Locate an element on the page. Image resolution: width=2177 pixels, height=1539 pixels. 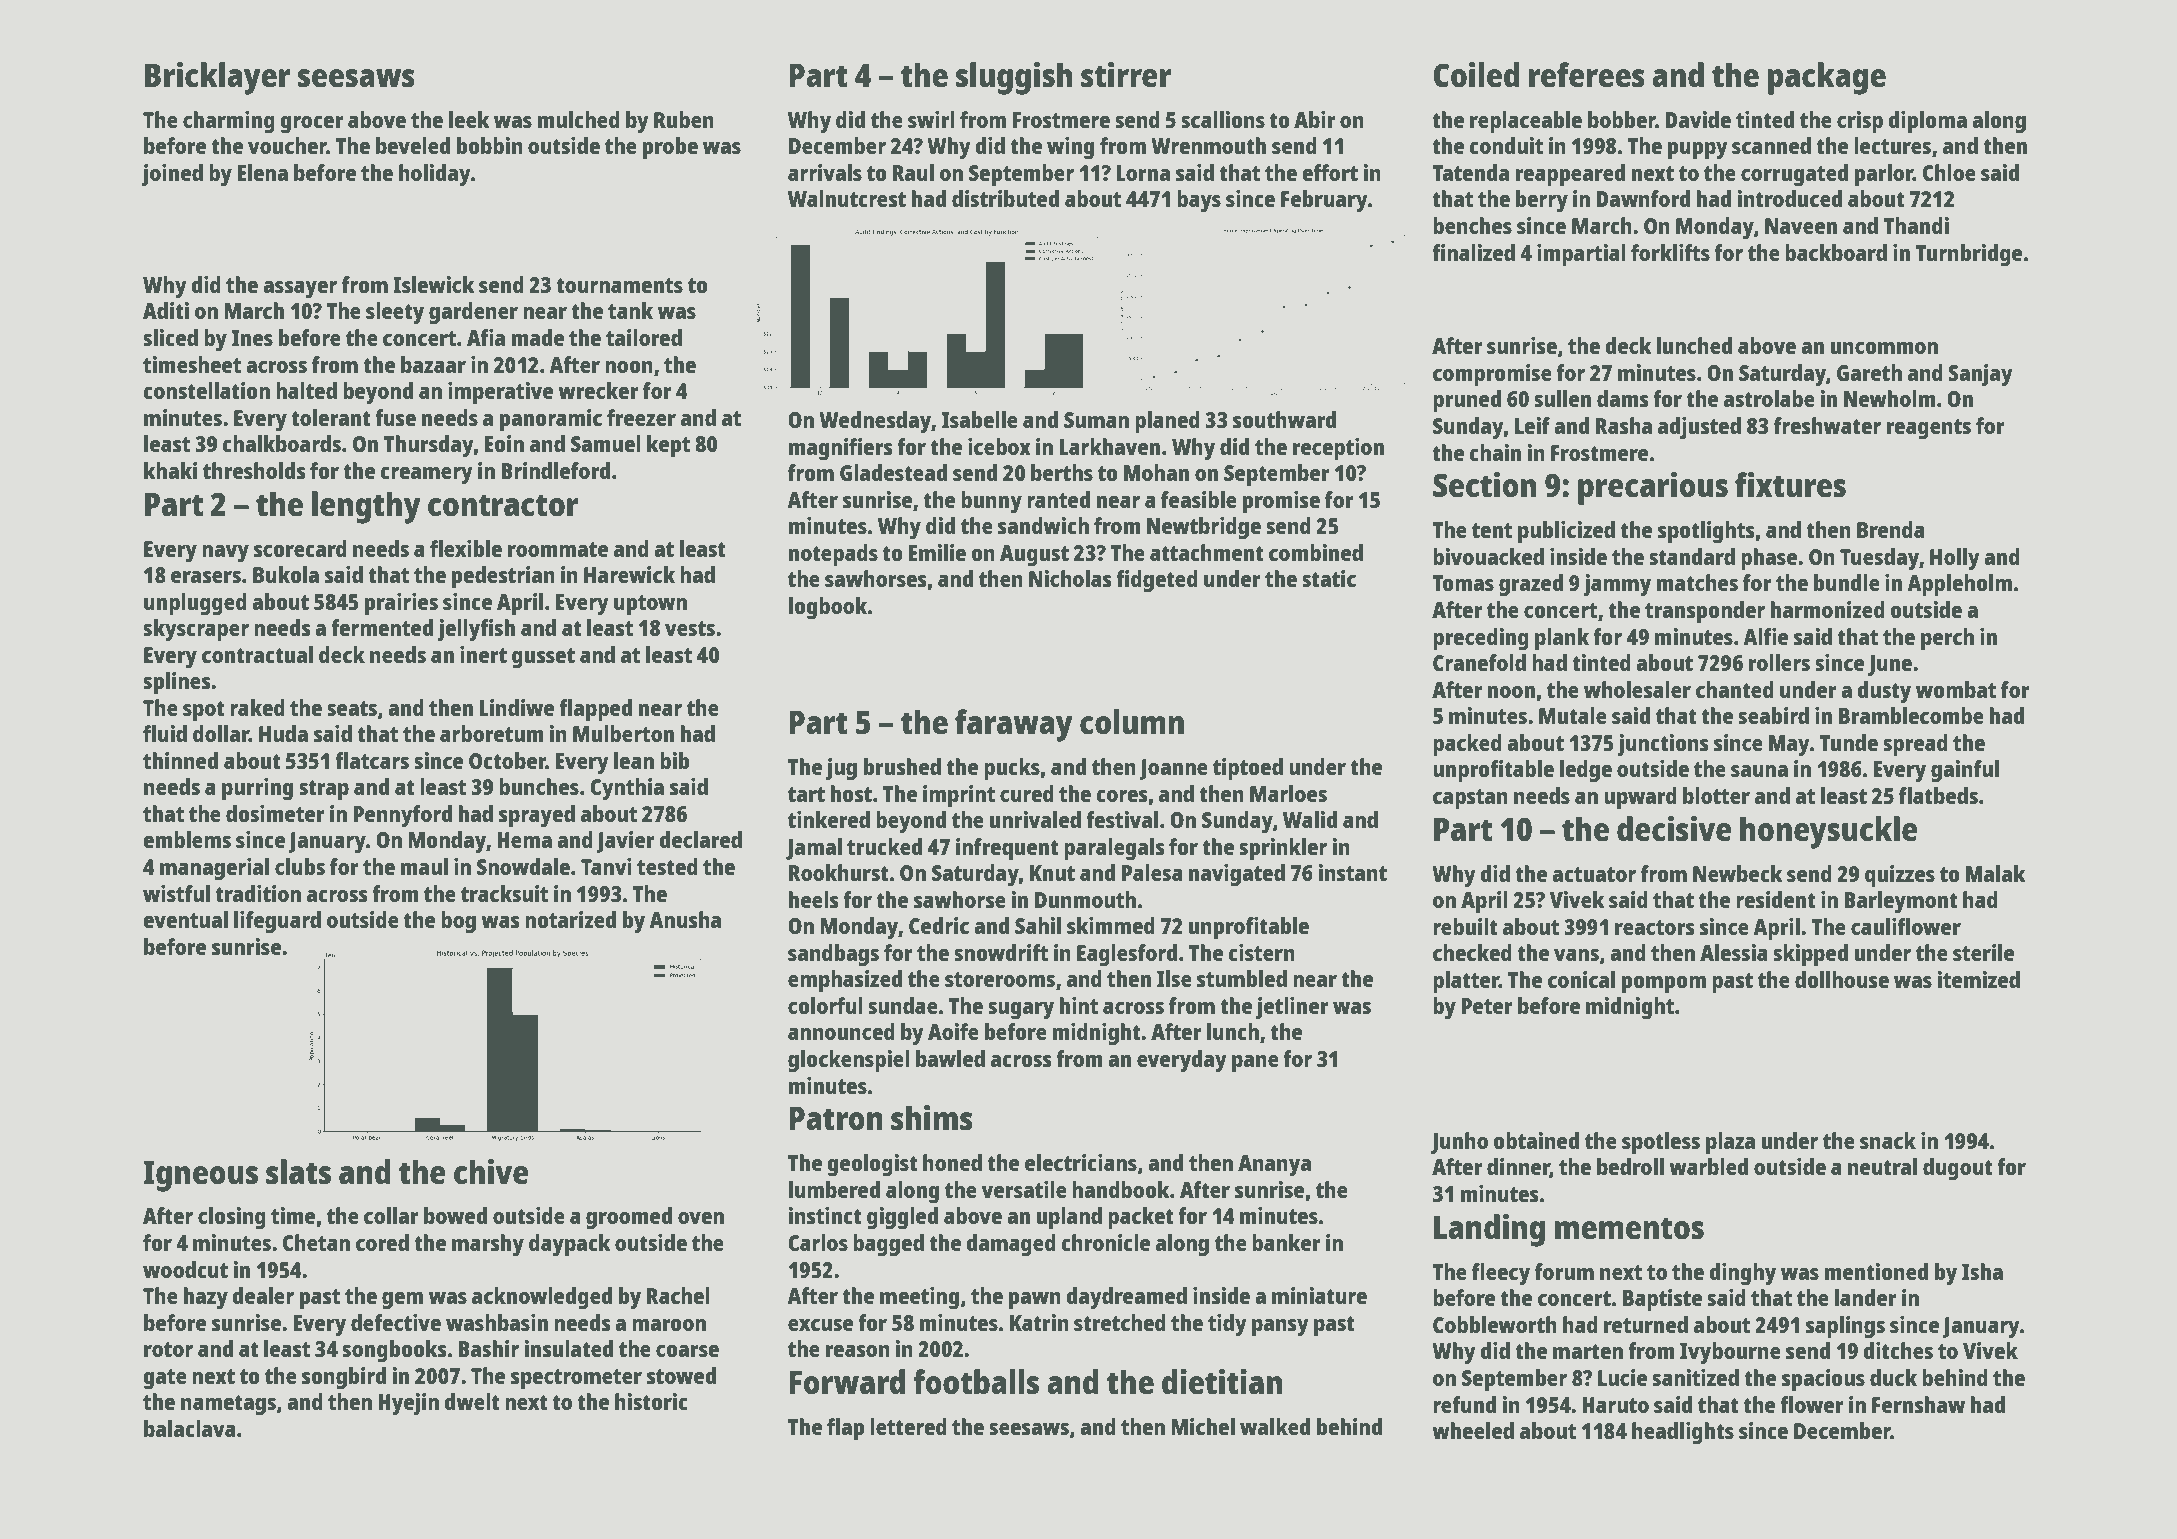
package is located at coordinates (1827, 78).
